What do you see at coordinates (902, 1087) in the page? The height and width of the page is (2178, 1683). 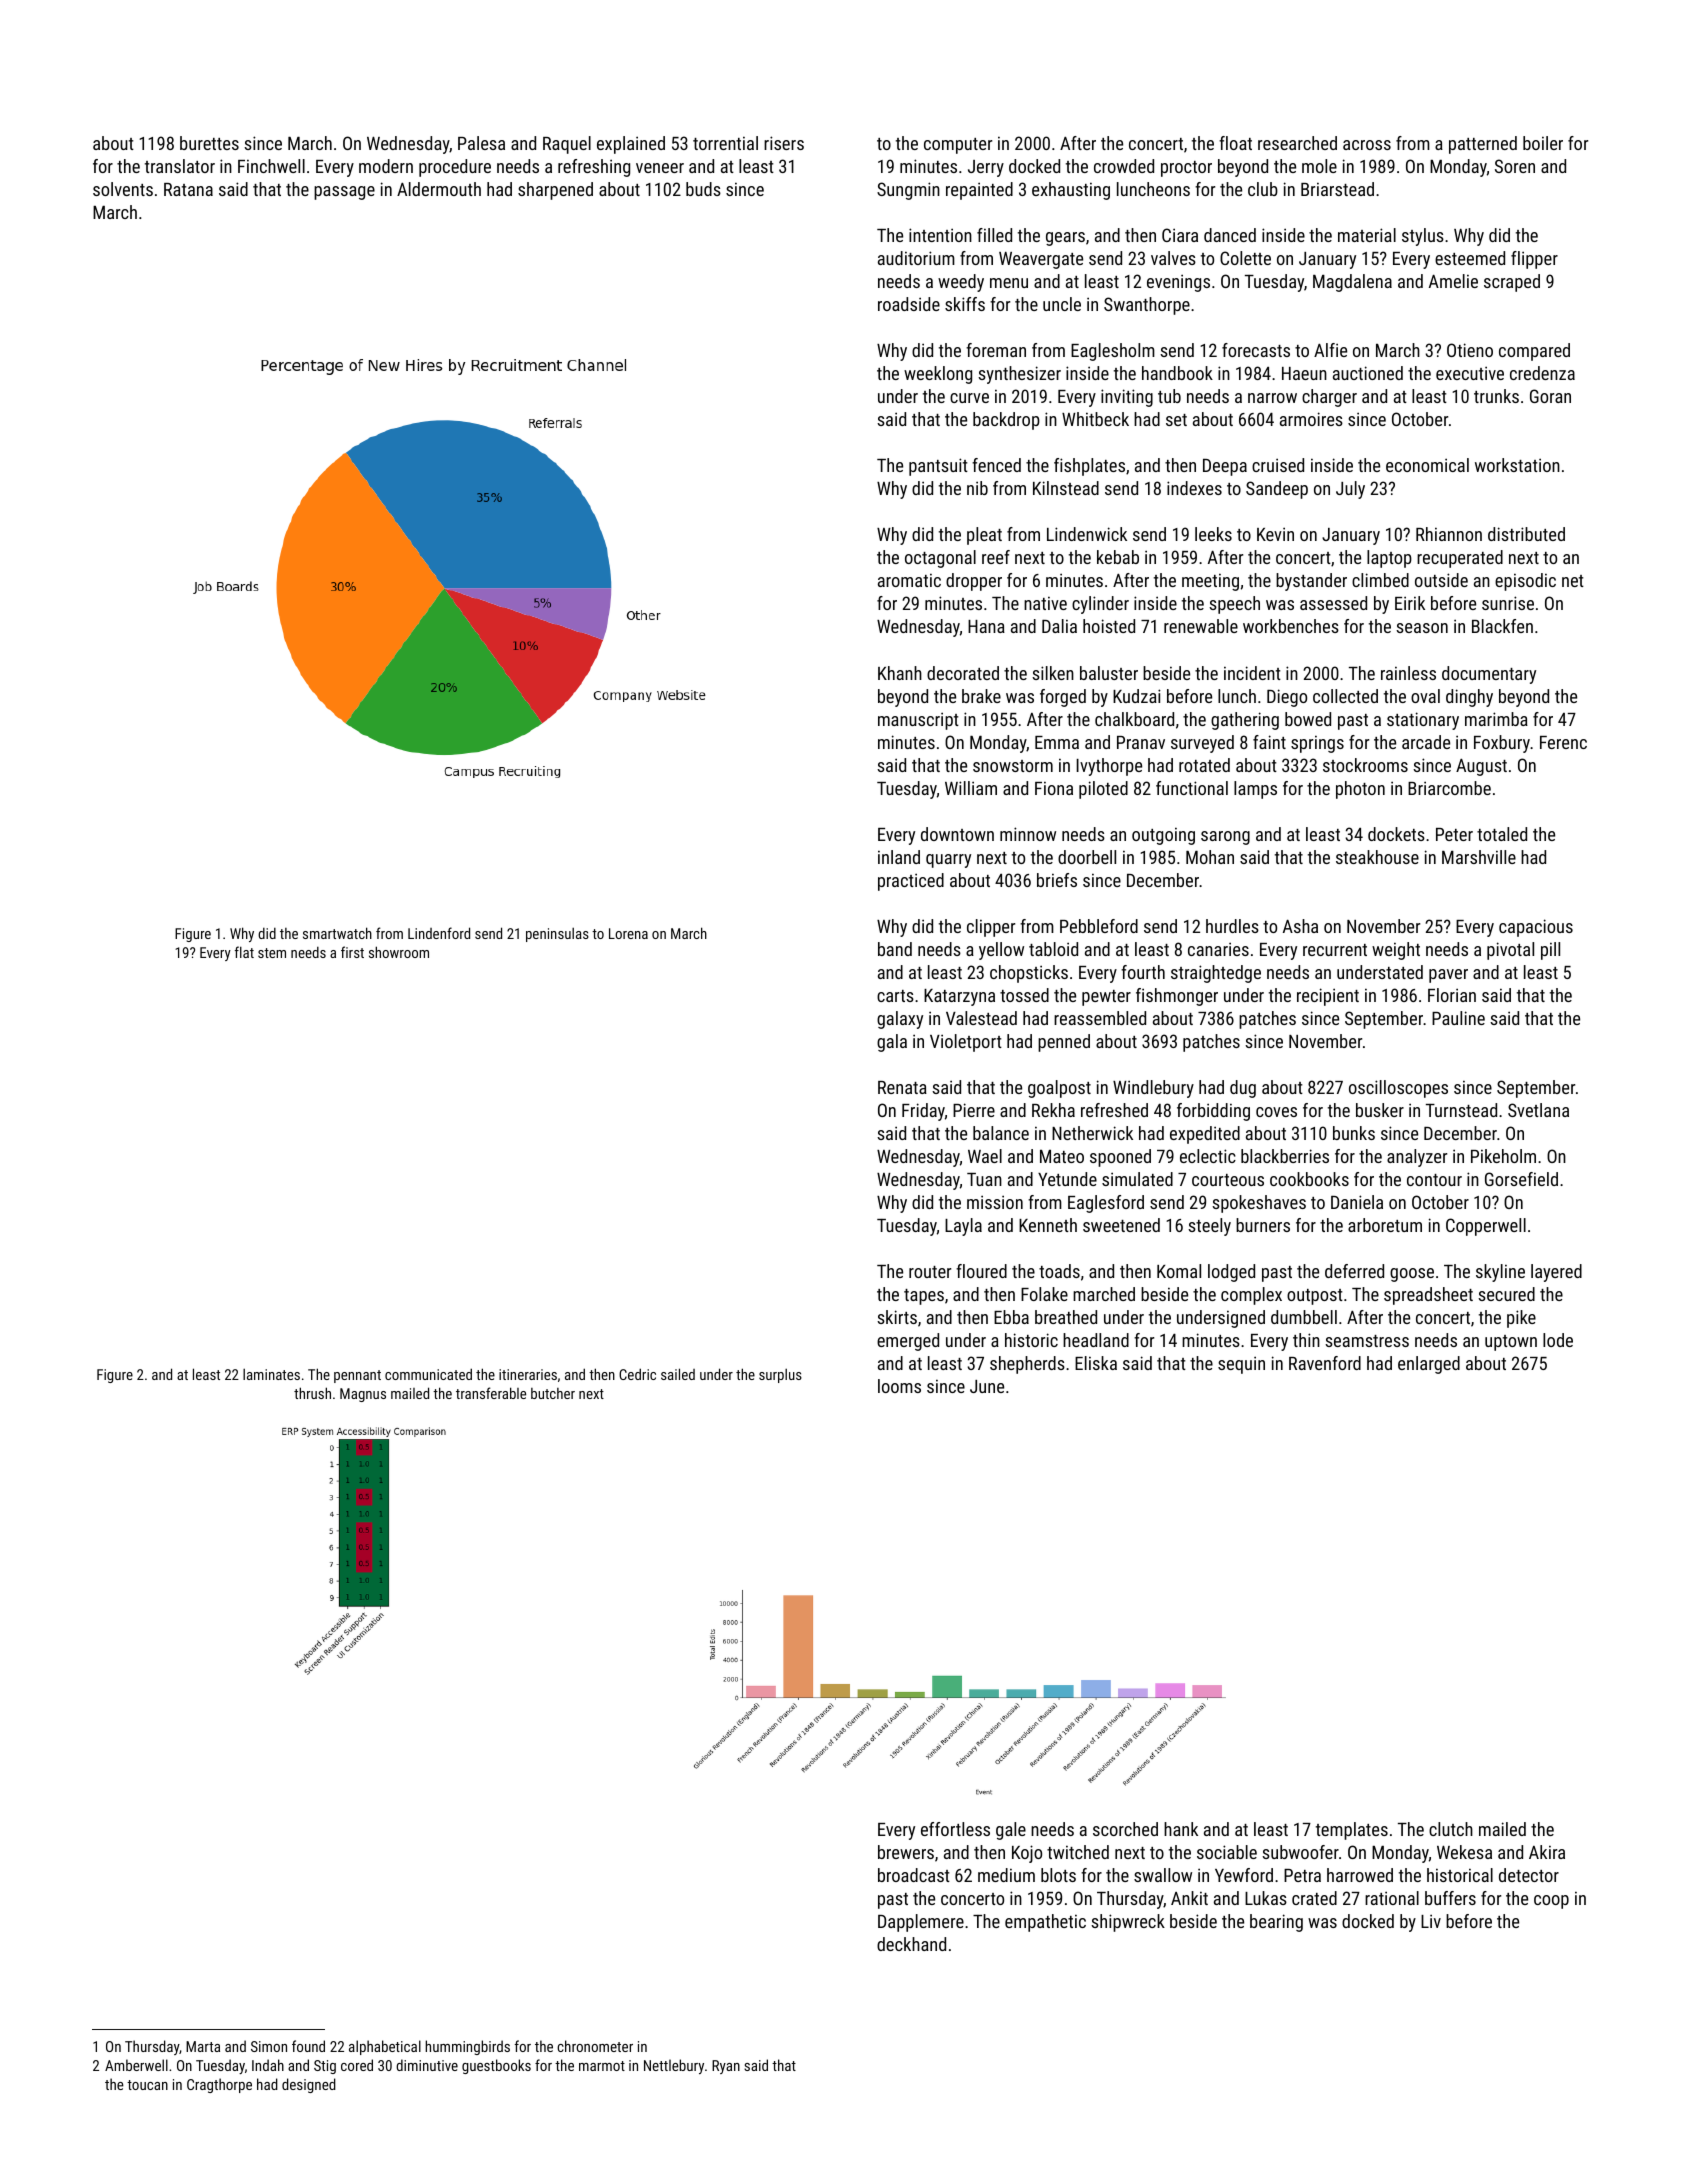 I see `Renata` at bounding box center [902, 1087].
